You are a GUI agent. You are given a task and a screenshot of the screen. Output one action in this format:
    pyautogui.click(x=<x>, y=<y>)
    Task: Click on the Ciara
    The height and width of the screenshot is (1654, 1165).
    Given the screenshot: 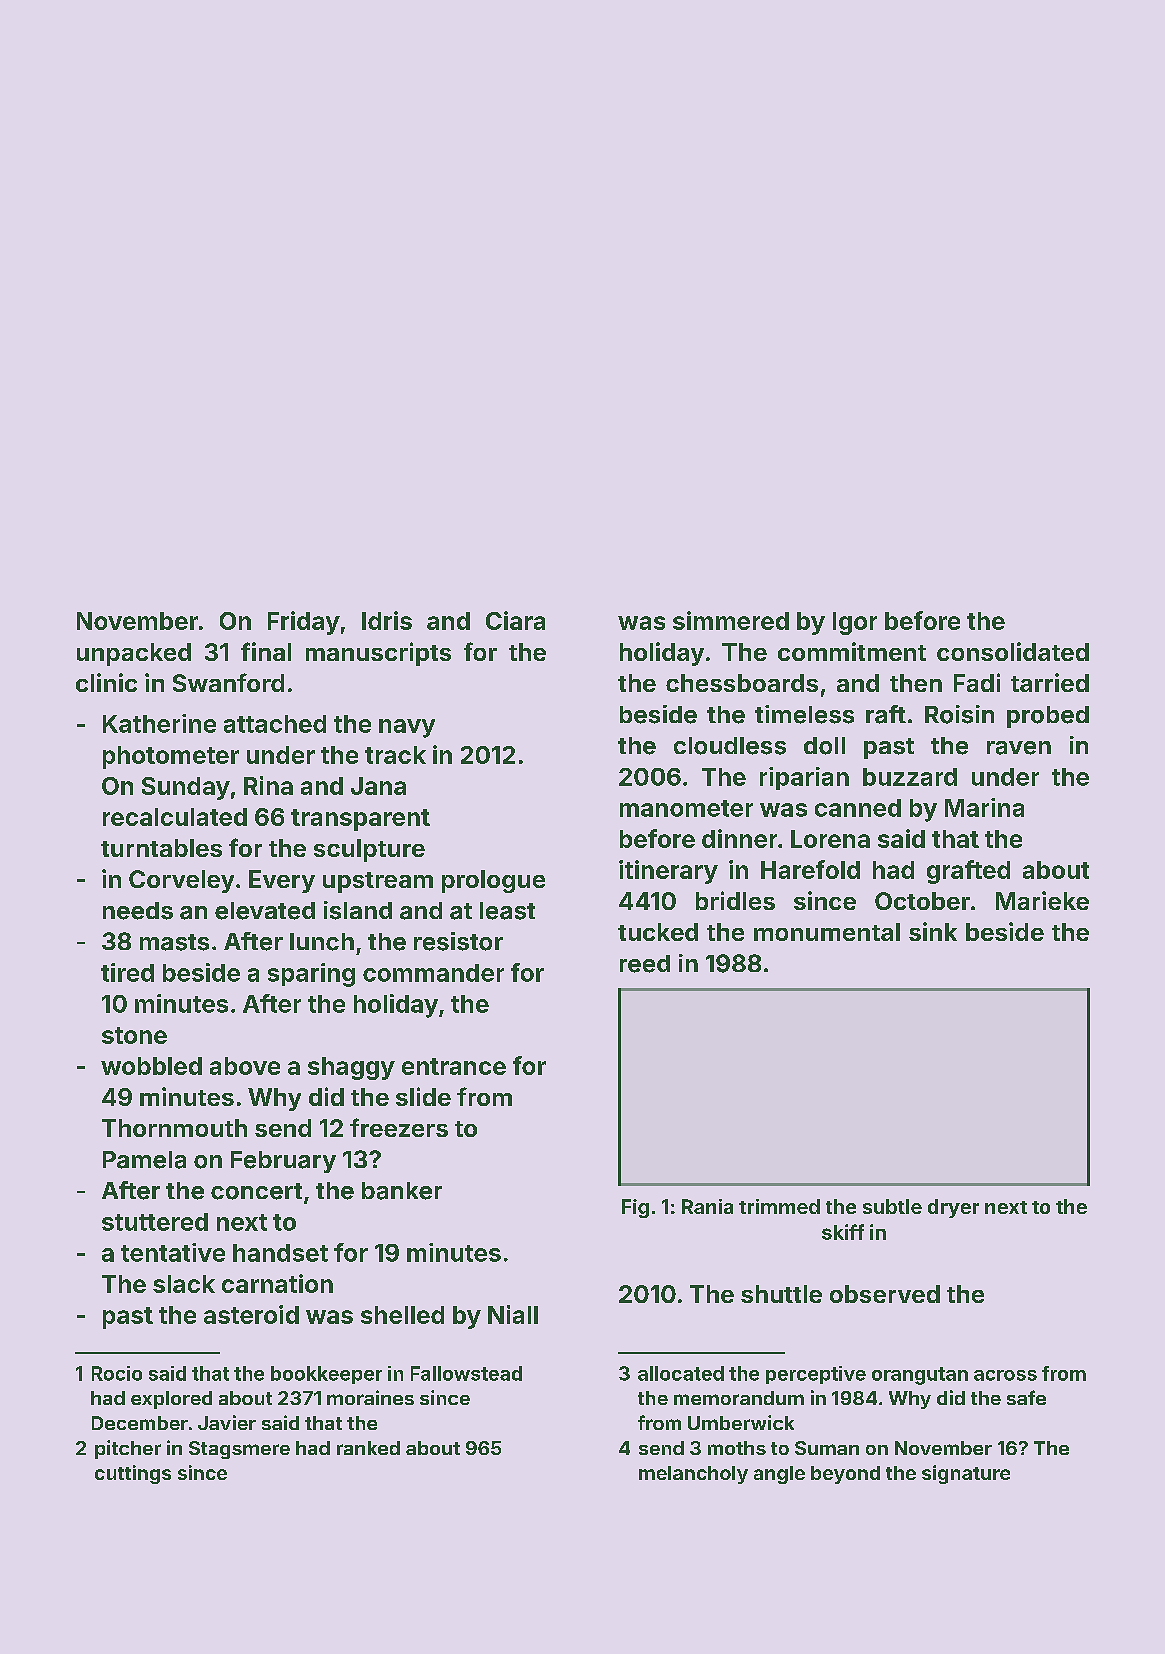 What is the action you would take?
    pyautogui.click(x=515, y=620)
